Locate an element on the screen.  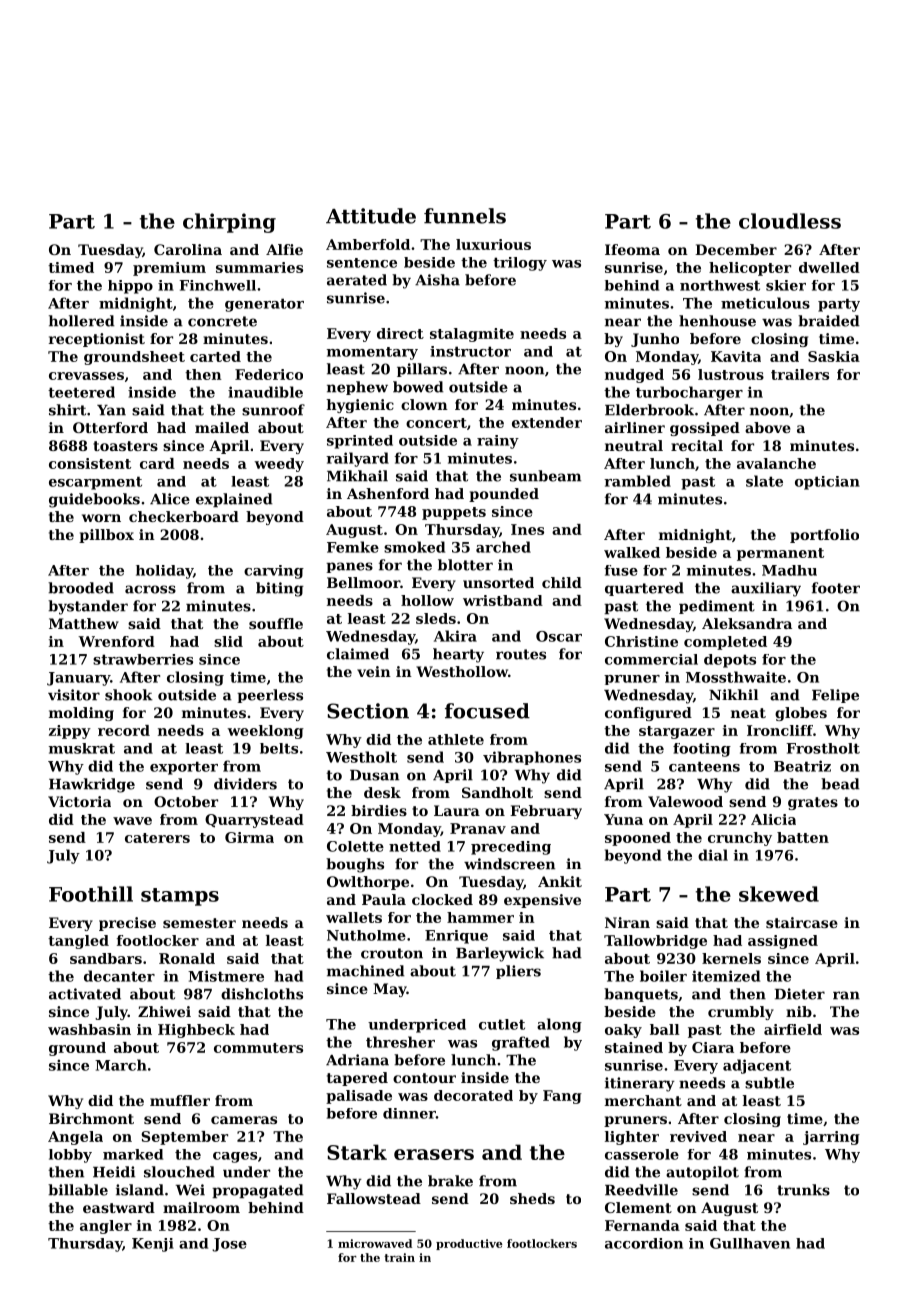
Saskia is located at coordinates (834, 356).
